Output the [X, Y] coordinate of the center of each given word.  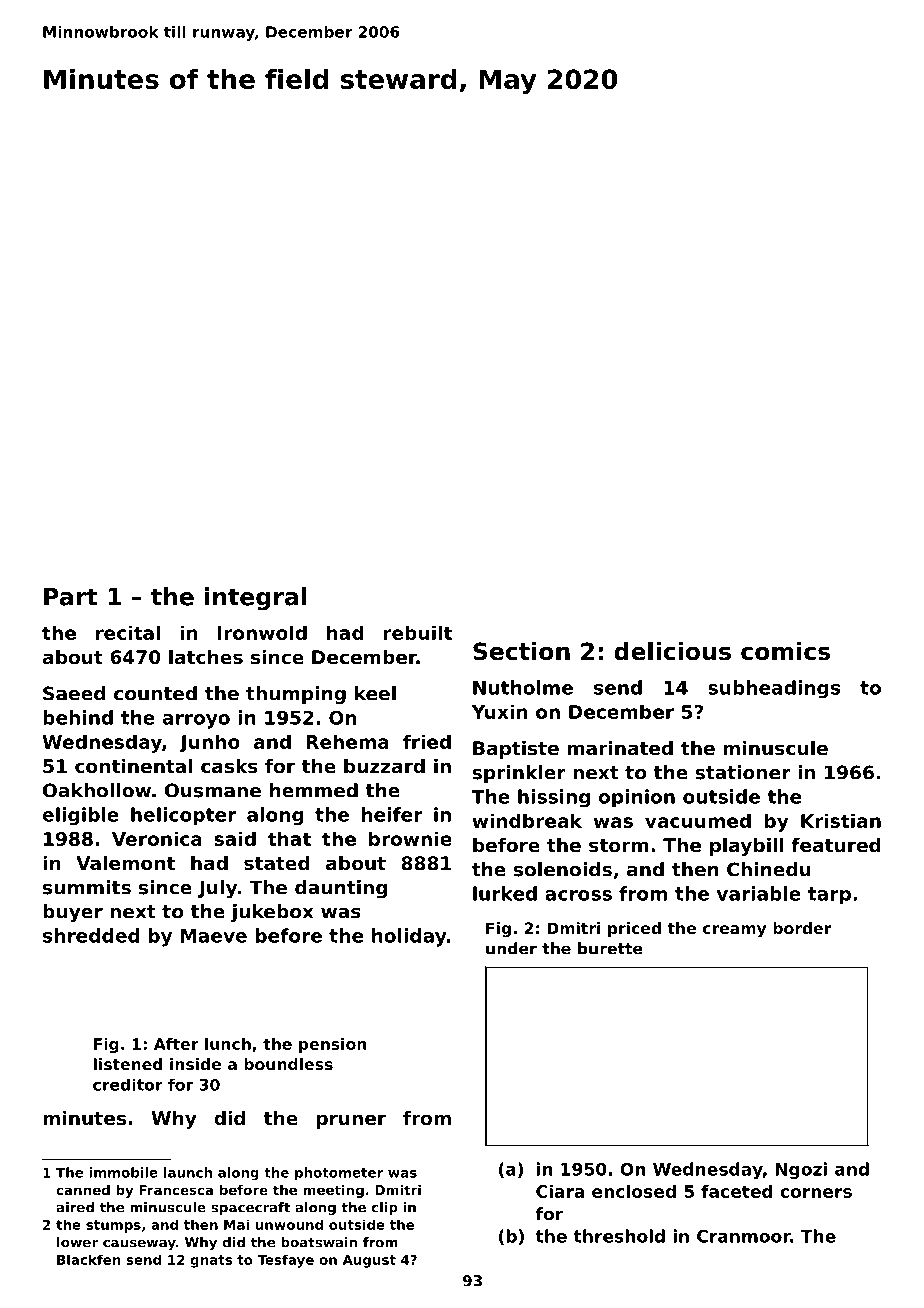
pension [332, 1045]
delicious [672, 651]
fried [427, 741]
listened [128, 1064]
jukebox [272, 913]
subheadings [774, 689]
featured [836, 845]
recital [128, 632]
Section [521, 651]
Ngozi [801, 1170]
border [802, 928]
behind [78, 717]
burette [610, 948]
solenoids [563, 869]
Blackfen [89, 1259]
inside [195, 1064]
